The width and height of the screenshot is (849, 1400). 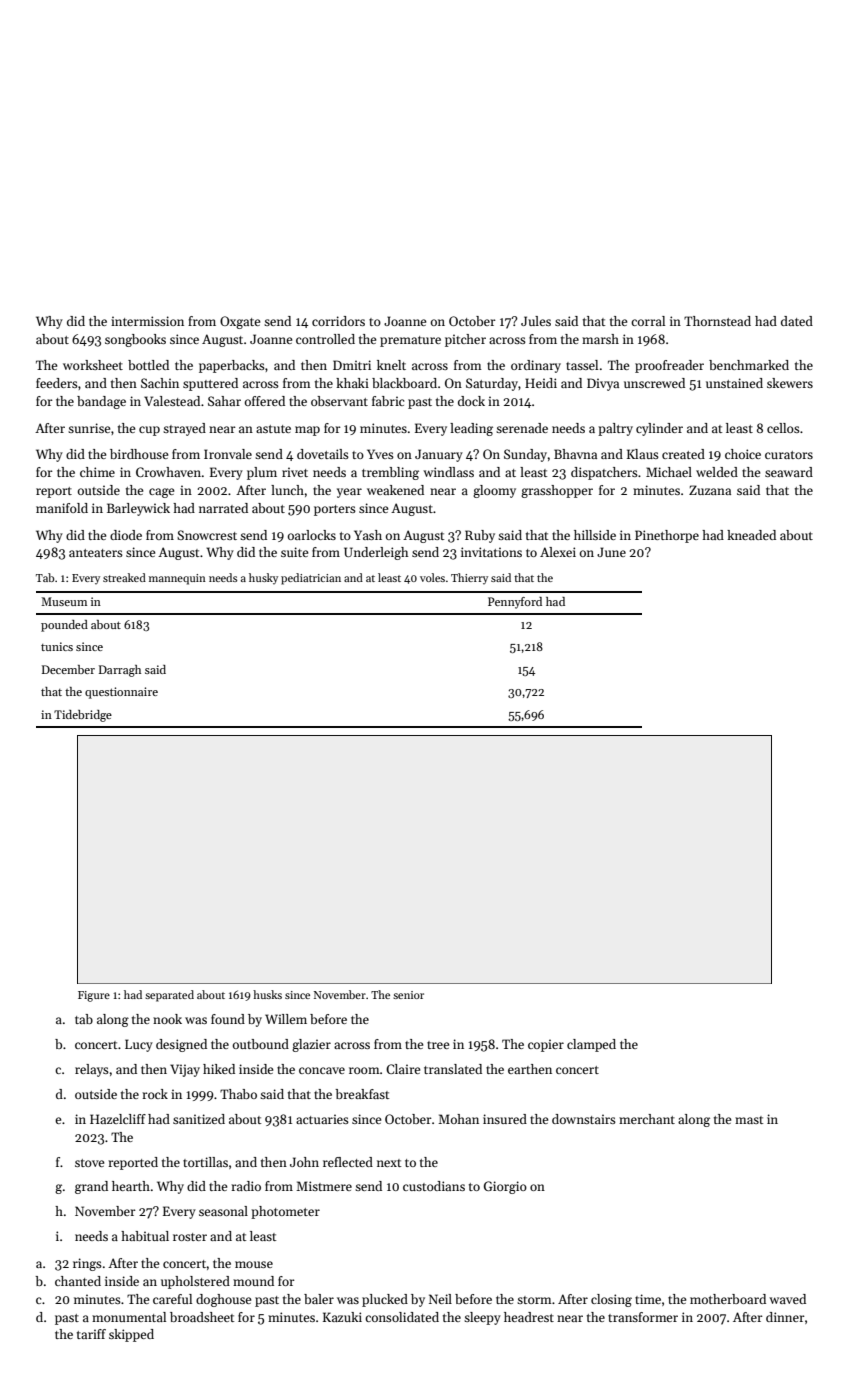 What do you see at coordinates (202, 1317) in the screenshot?
I see `broadsheet` at bounding box center [202, 1317].
